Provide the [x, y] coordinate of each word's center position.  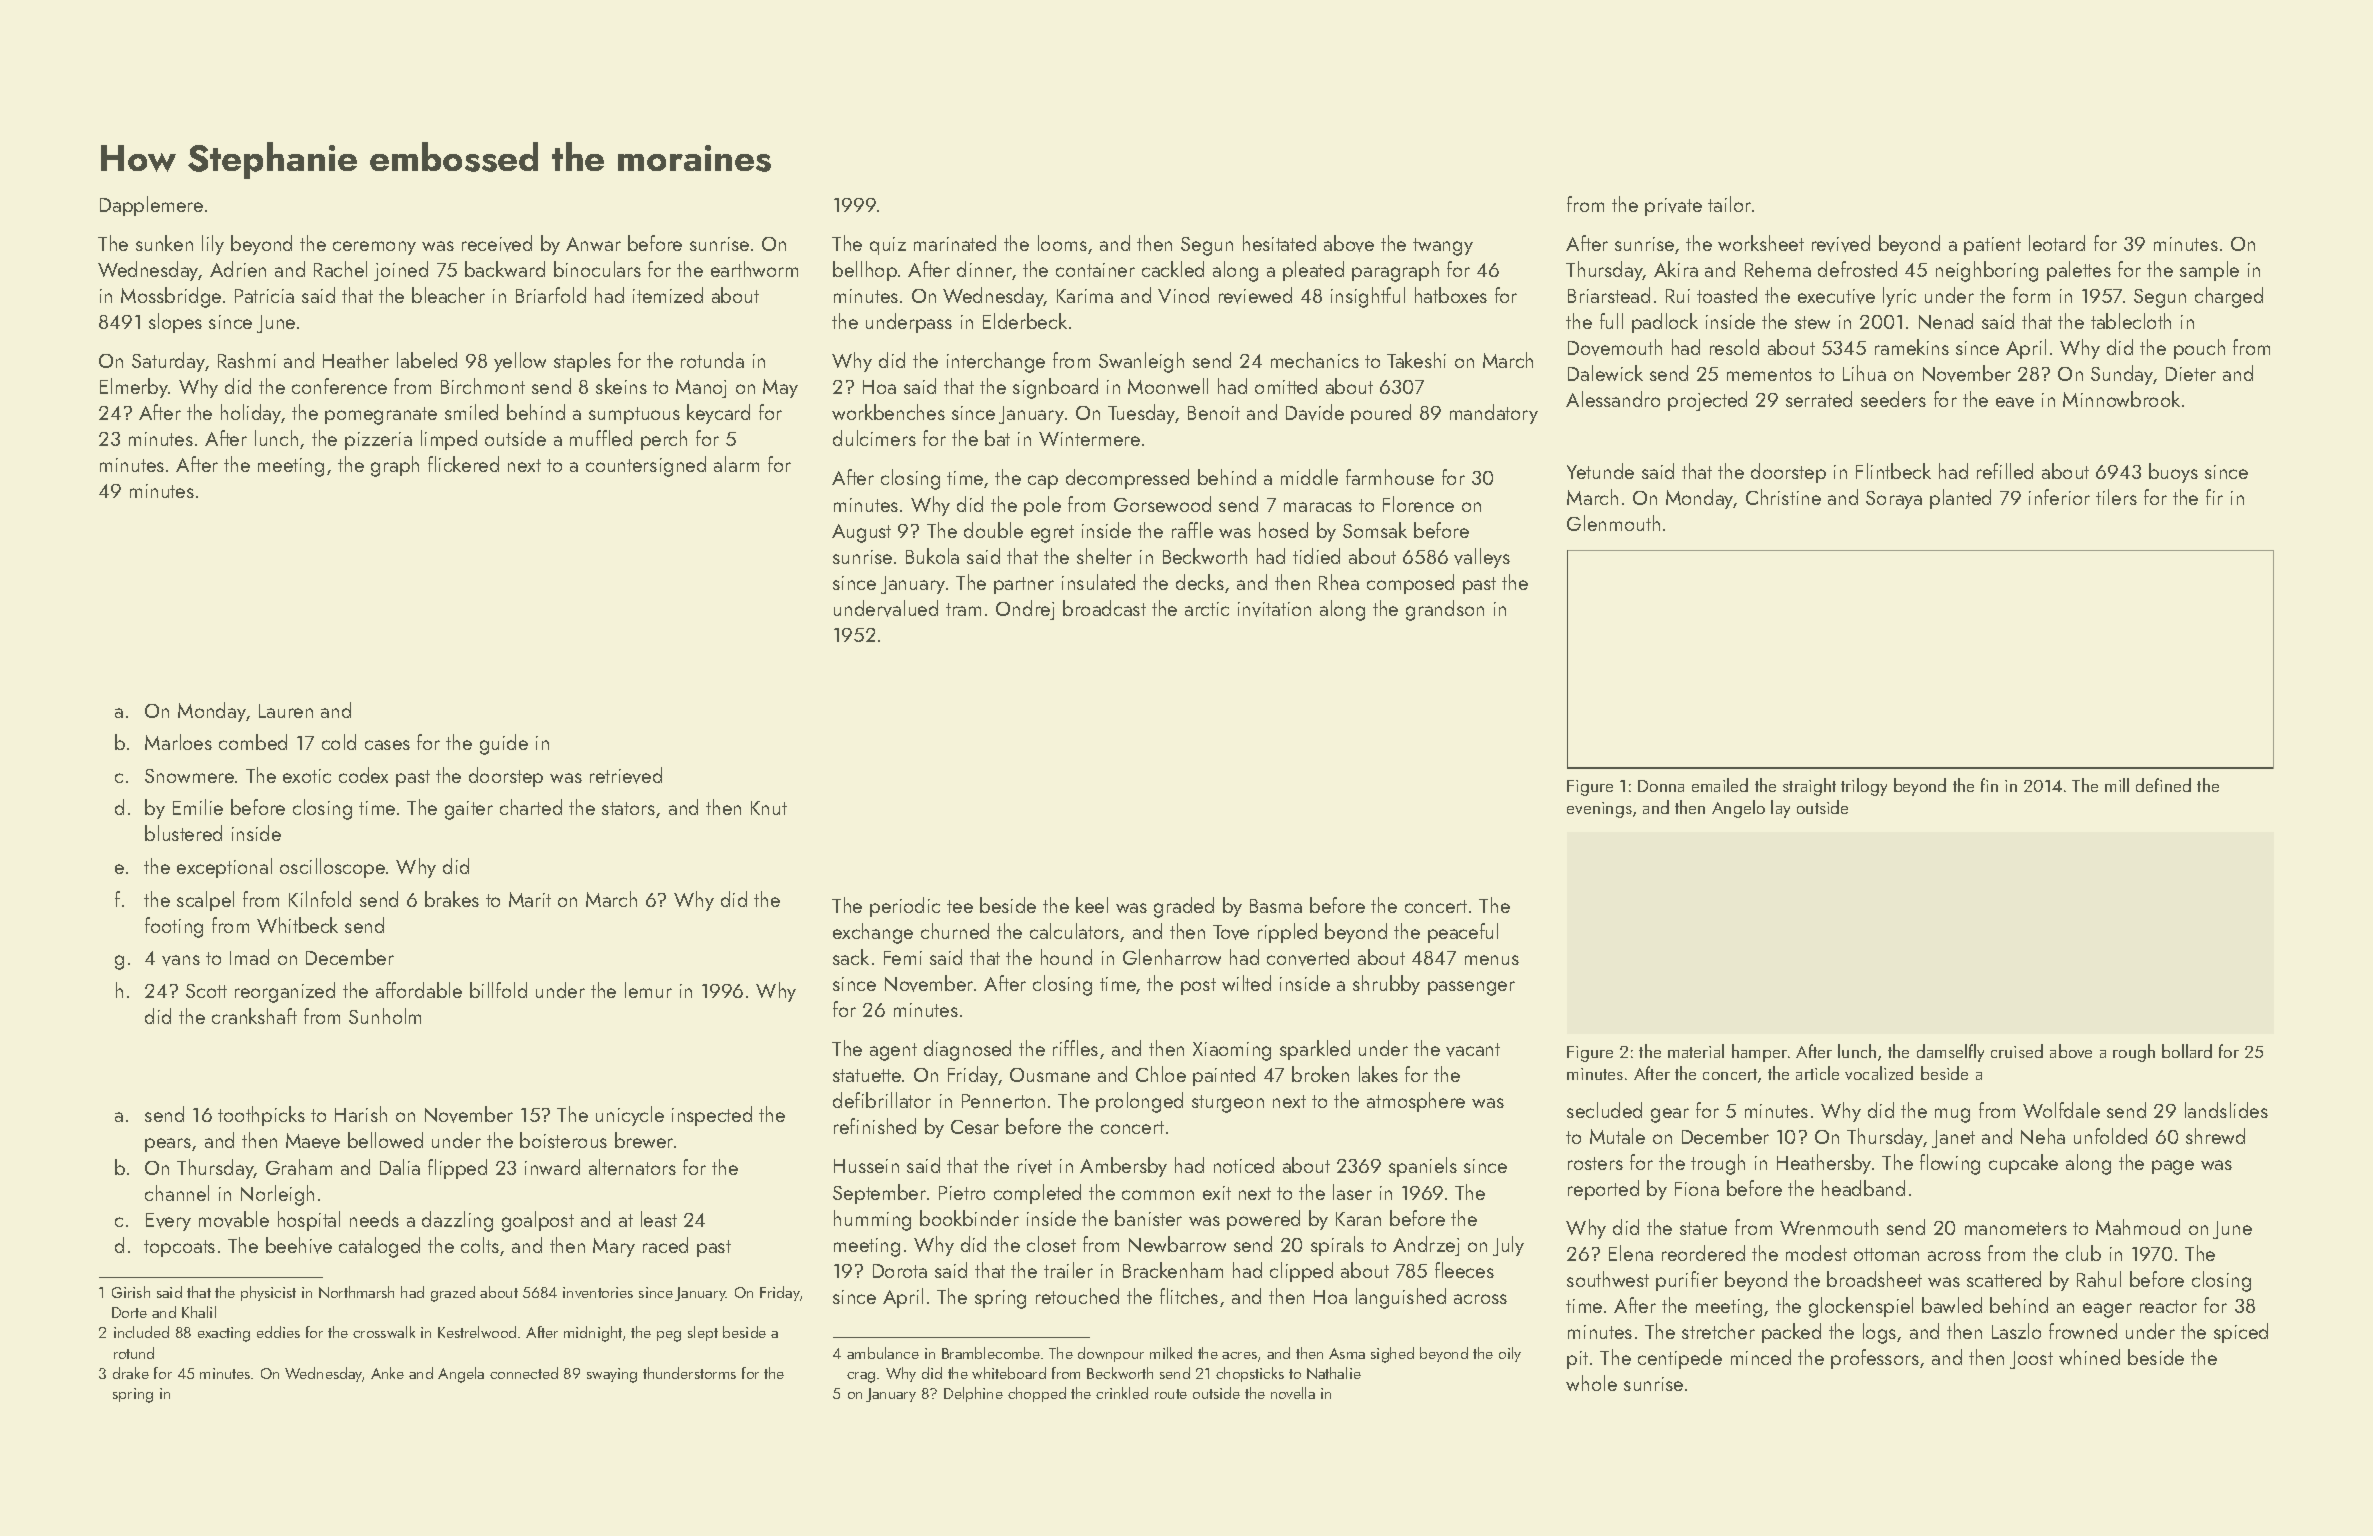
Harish [361, 1114]
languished [1401, 1298]
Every [168, 1222]
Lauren [286, 711]
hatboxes [1451, 295]
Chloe [1161, 1074]
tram [963, 609]
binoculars [597, 269]
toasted [1727, 295]
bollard [2187, 1051]
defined [2163, 785]
